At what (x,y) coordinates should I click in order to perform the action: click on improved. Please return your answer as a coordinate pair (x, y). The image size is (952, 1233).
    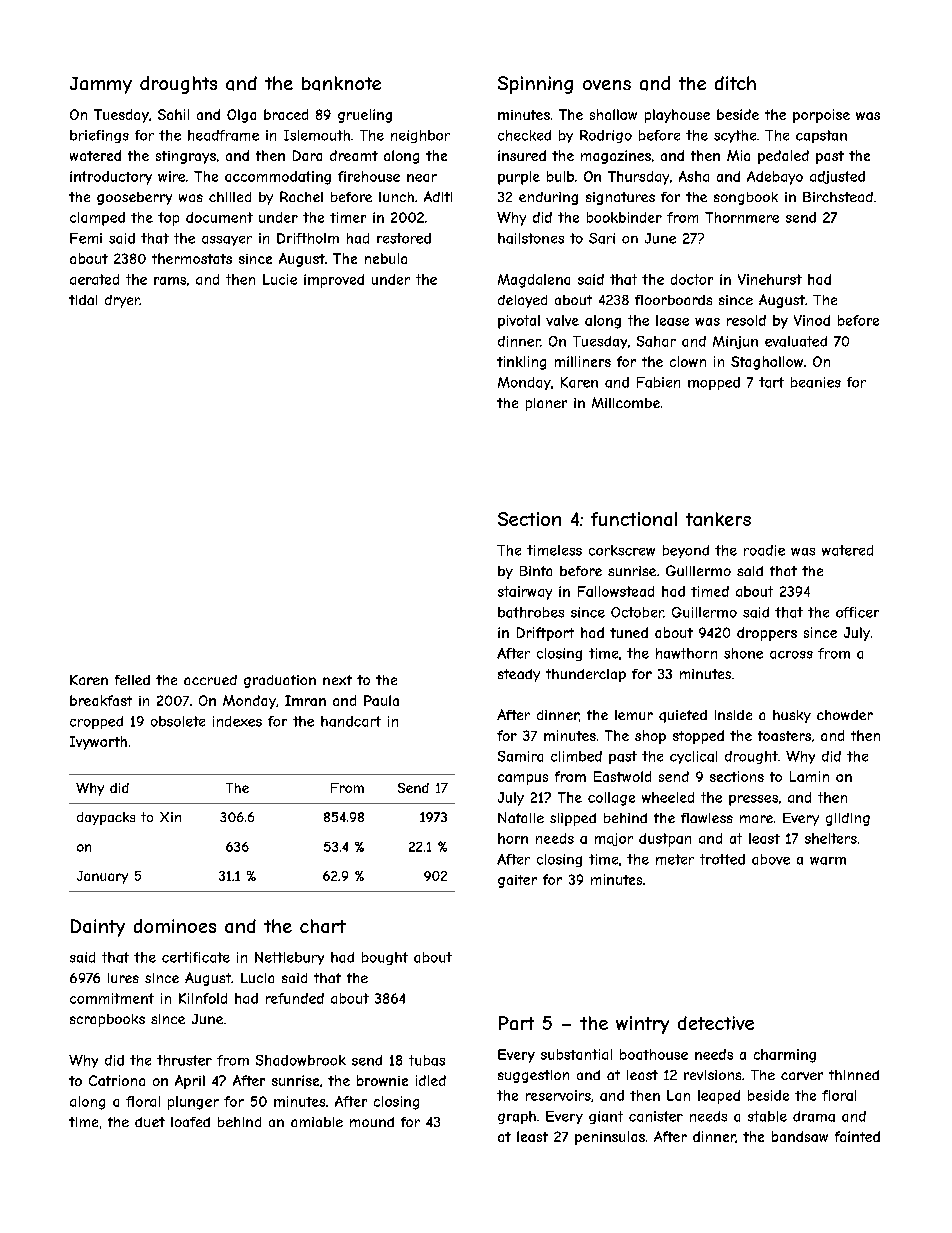
    Looking at the image, I should click on (334, 281).
